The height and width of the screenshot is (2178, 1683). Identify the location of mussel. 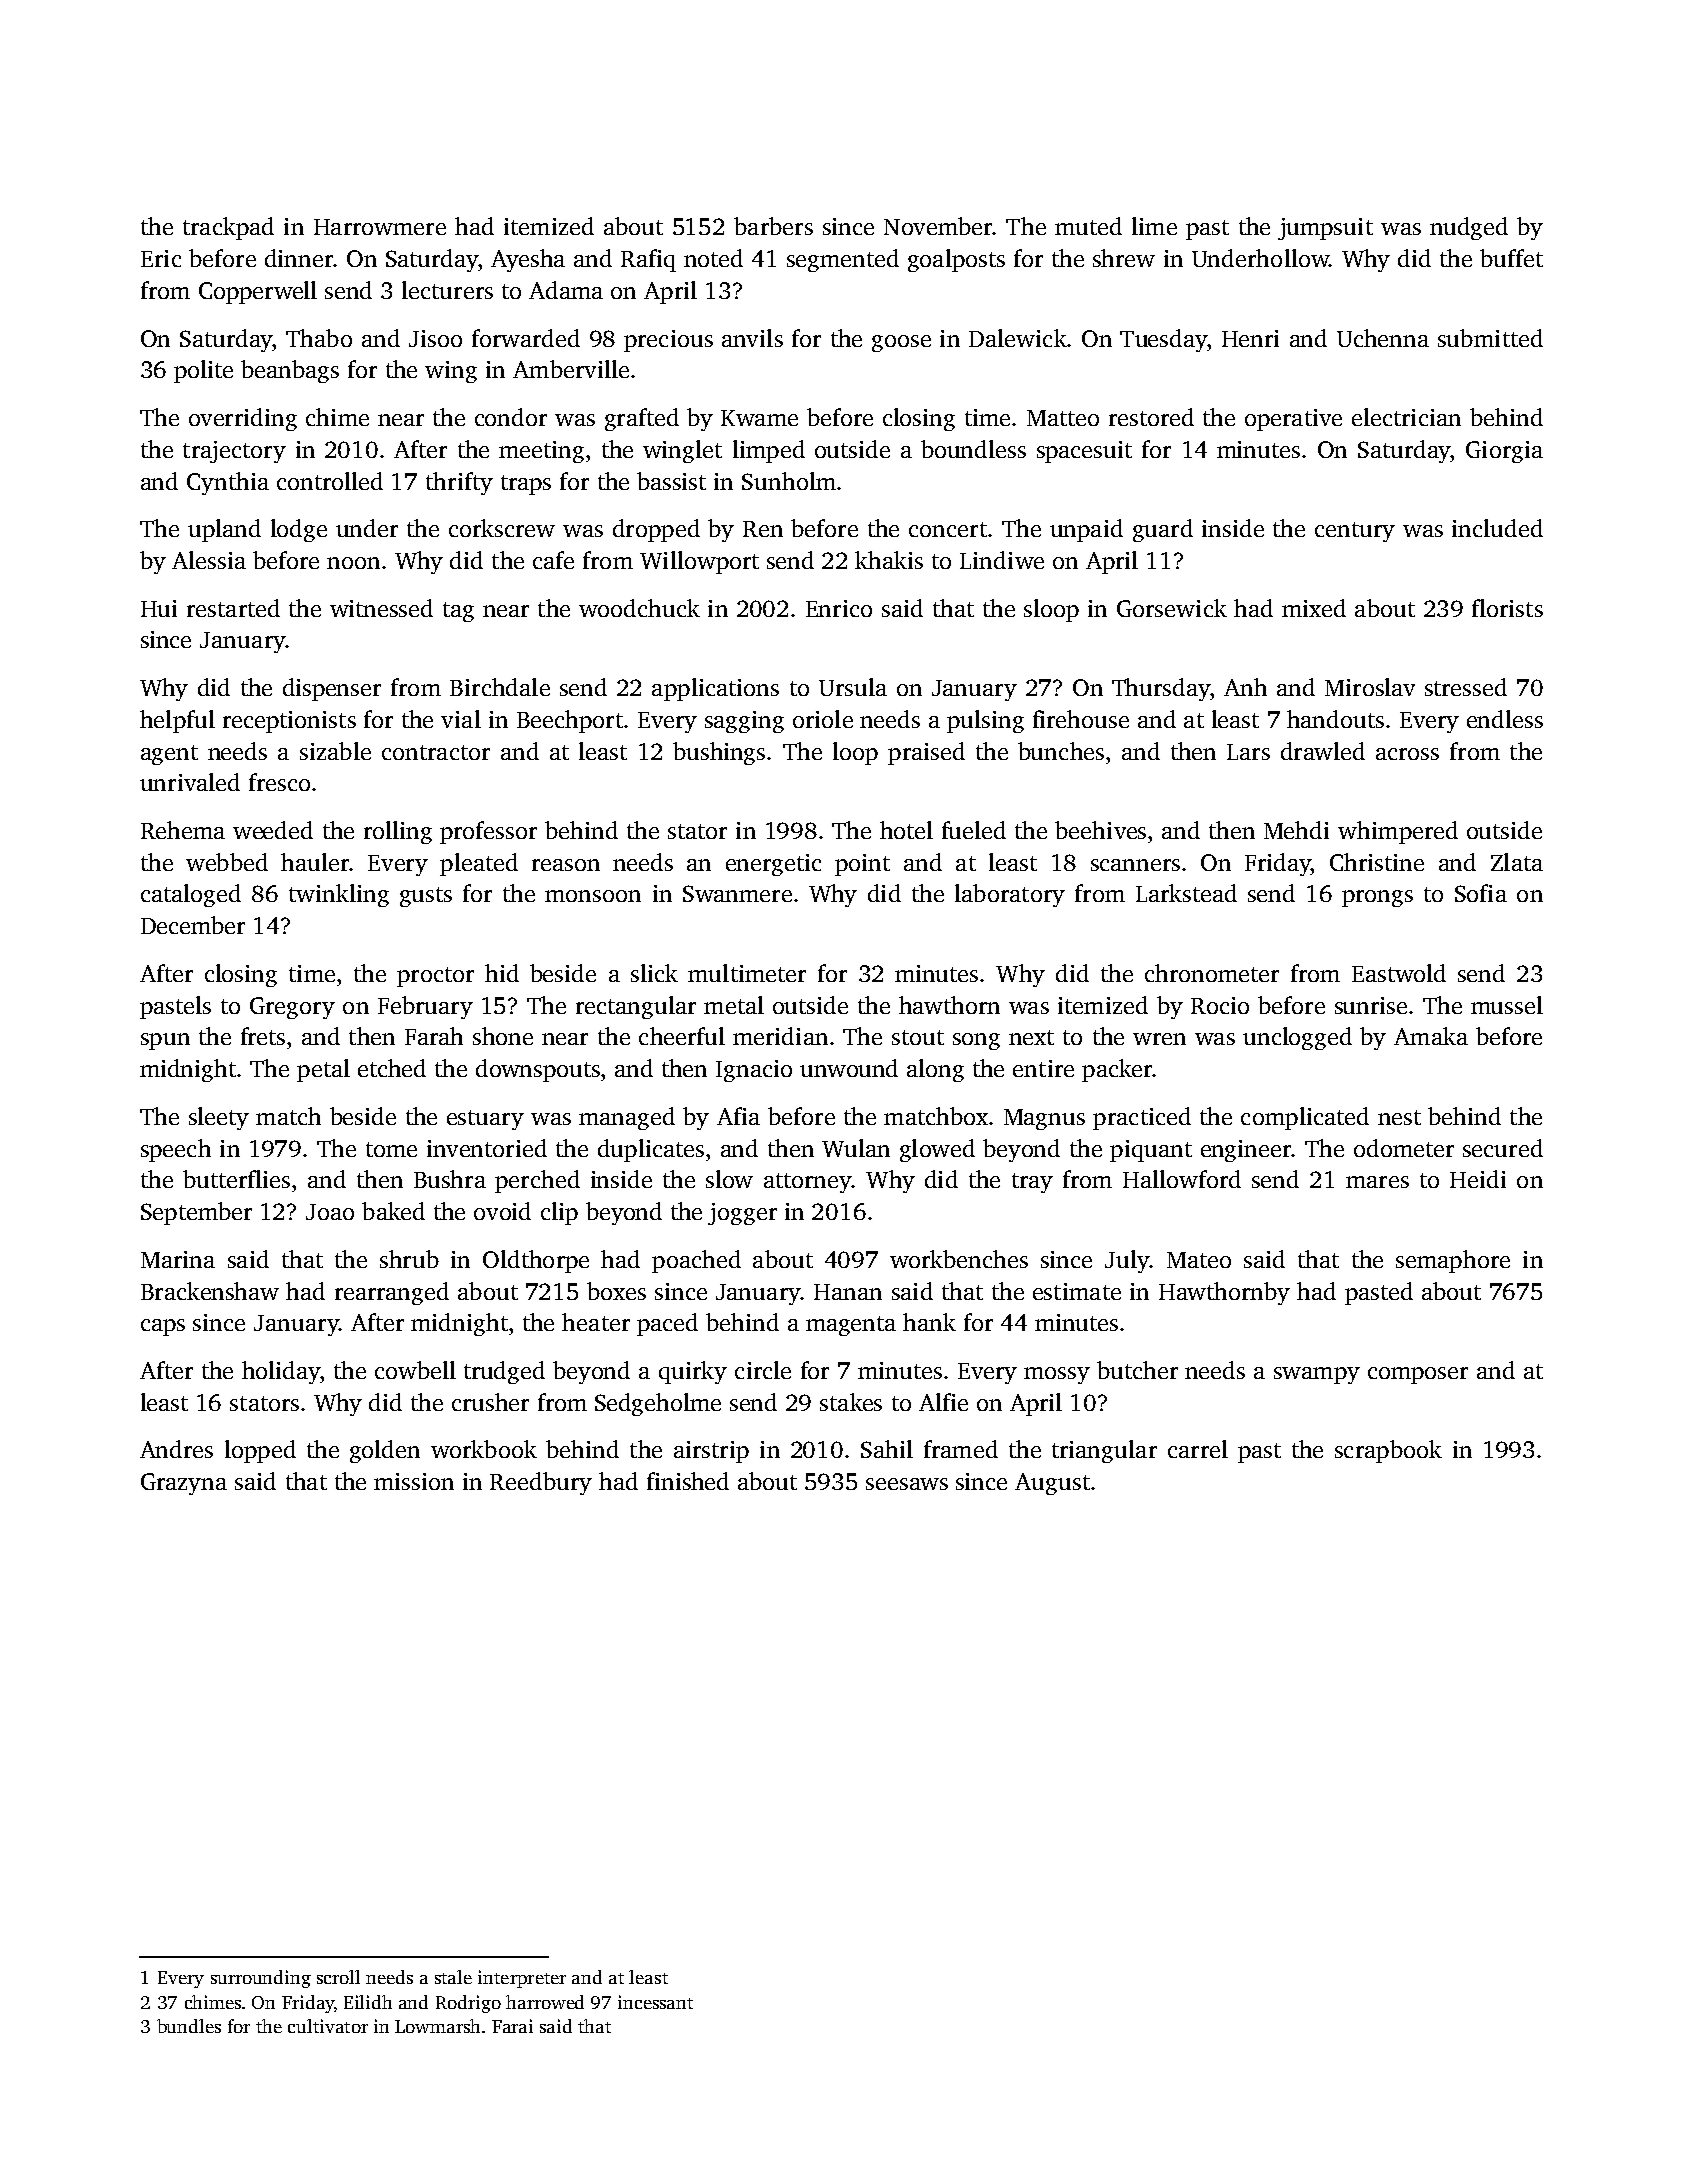
(1507, 1005).
